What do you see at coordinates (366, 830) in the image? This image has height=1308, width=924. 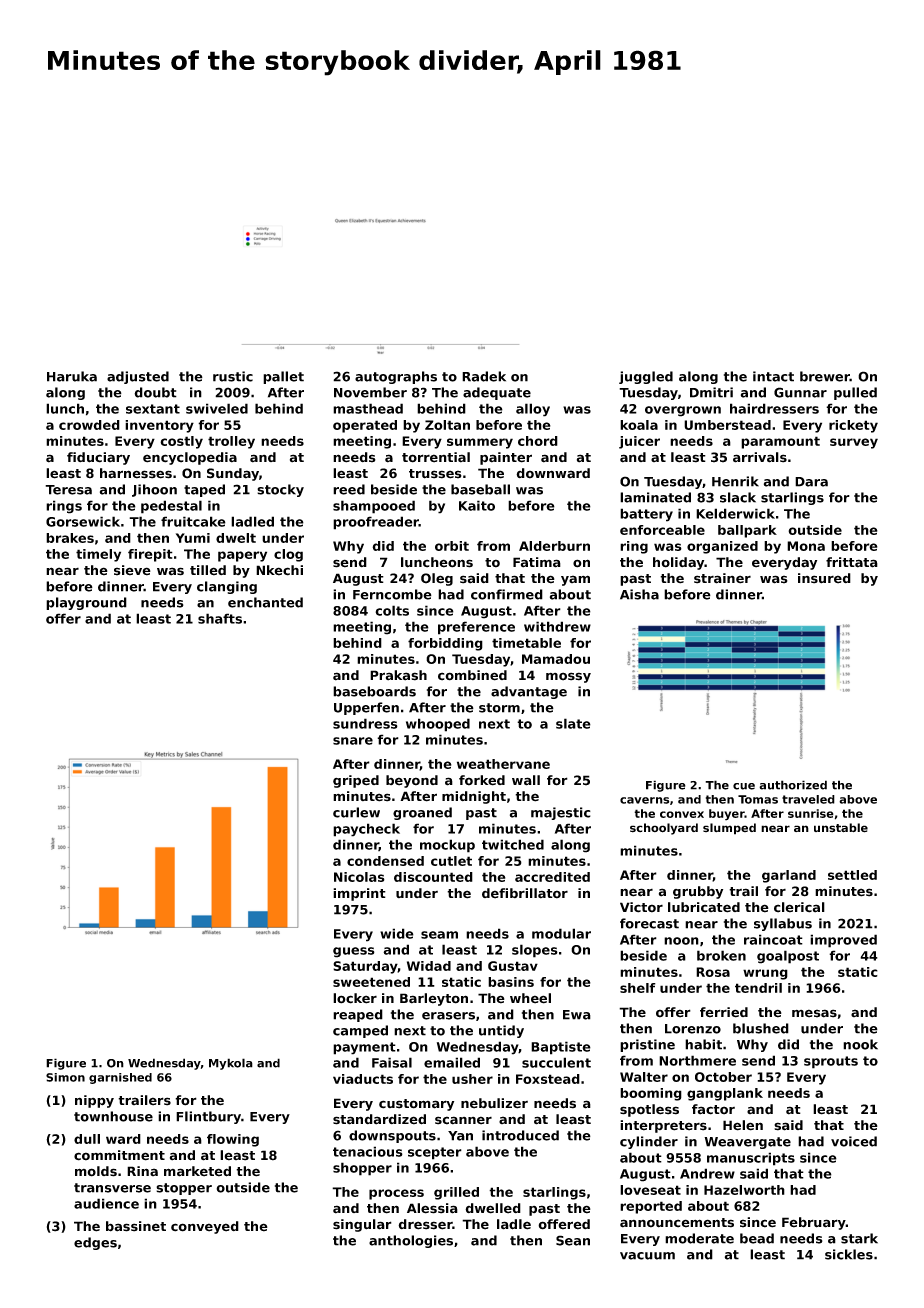 I see `paycheck` at bounding box center [366, 830].
